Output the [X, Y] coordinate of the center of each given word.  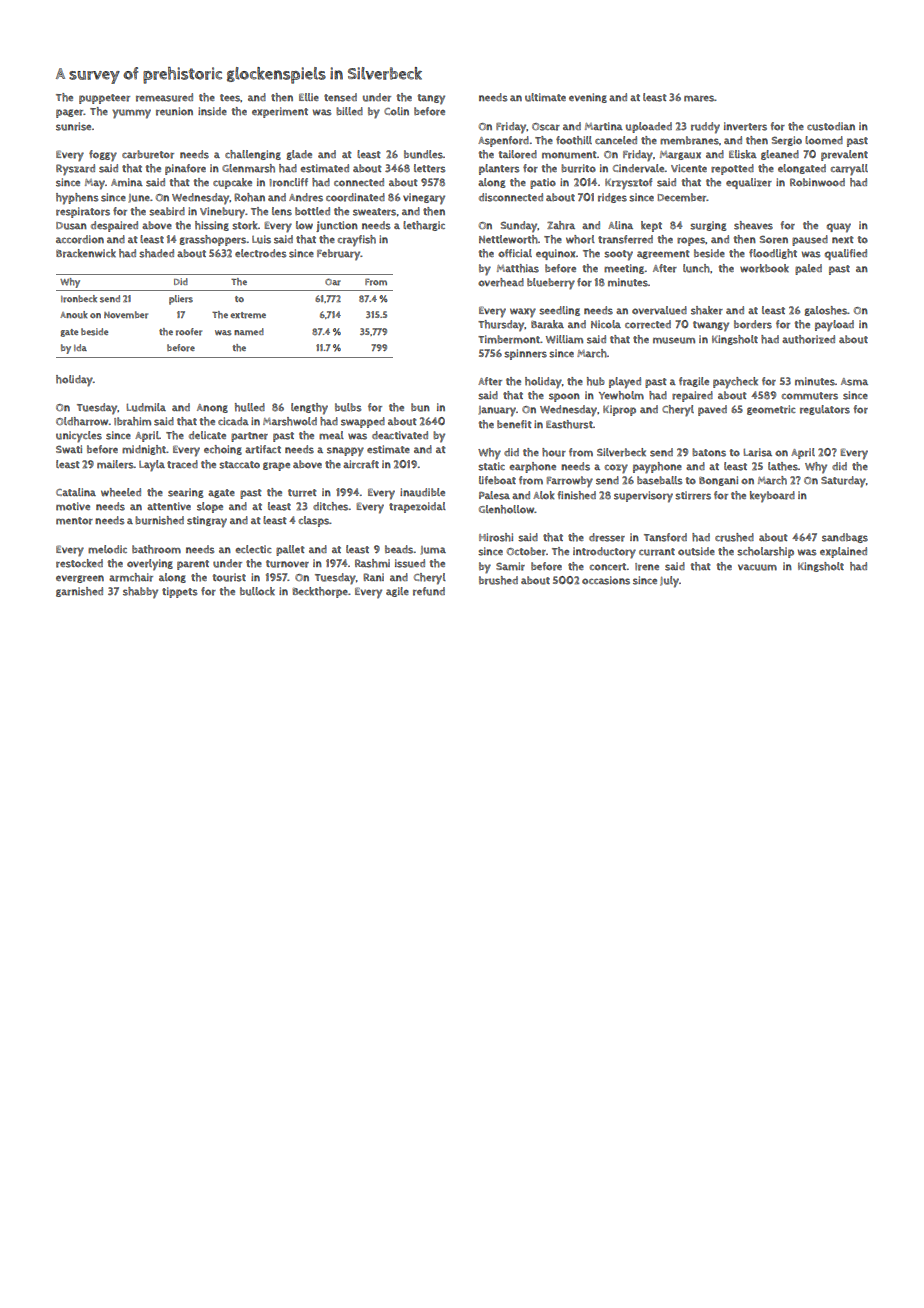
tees [230, 98]
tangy [431, 99]
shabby [140, 593]
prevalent [844, 155]
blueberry [551, 284]
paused [810, 240]
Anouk [74, 315]
